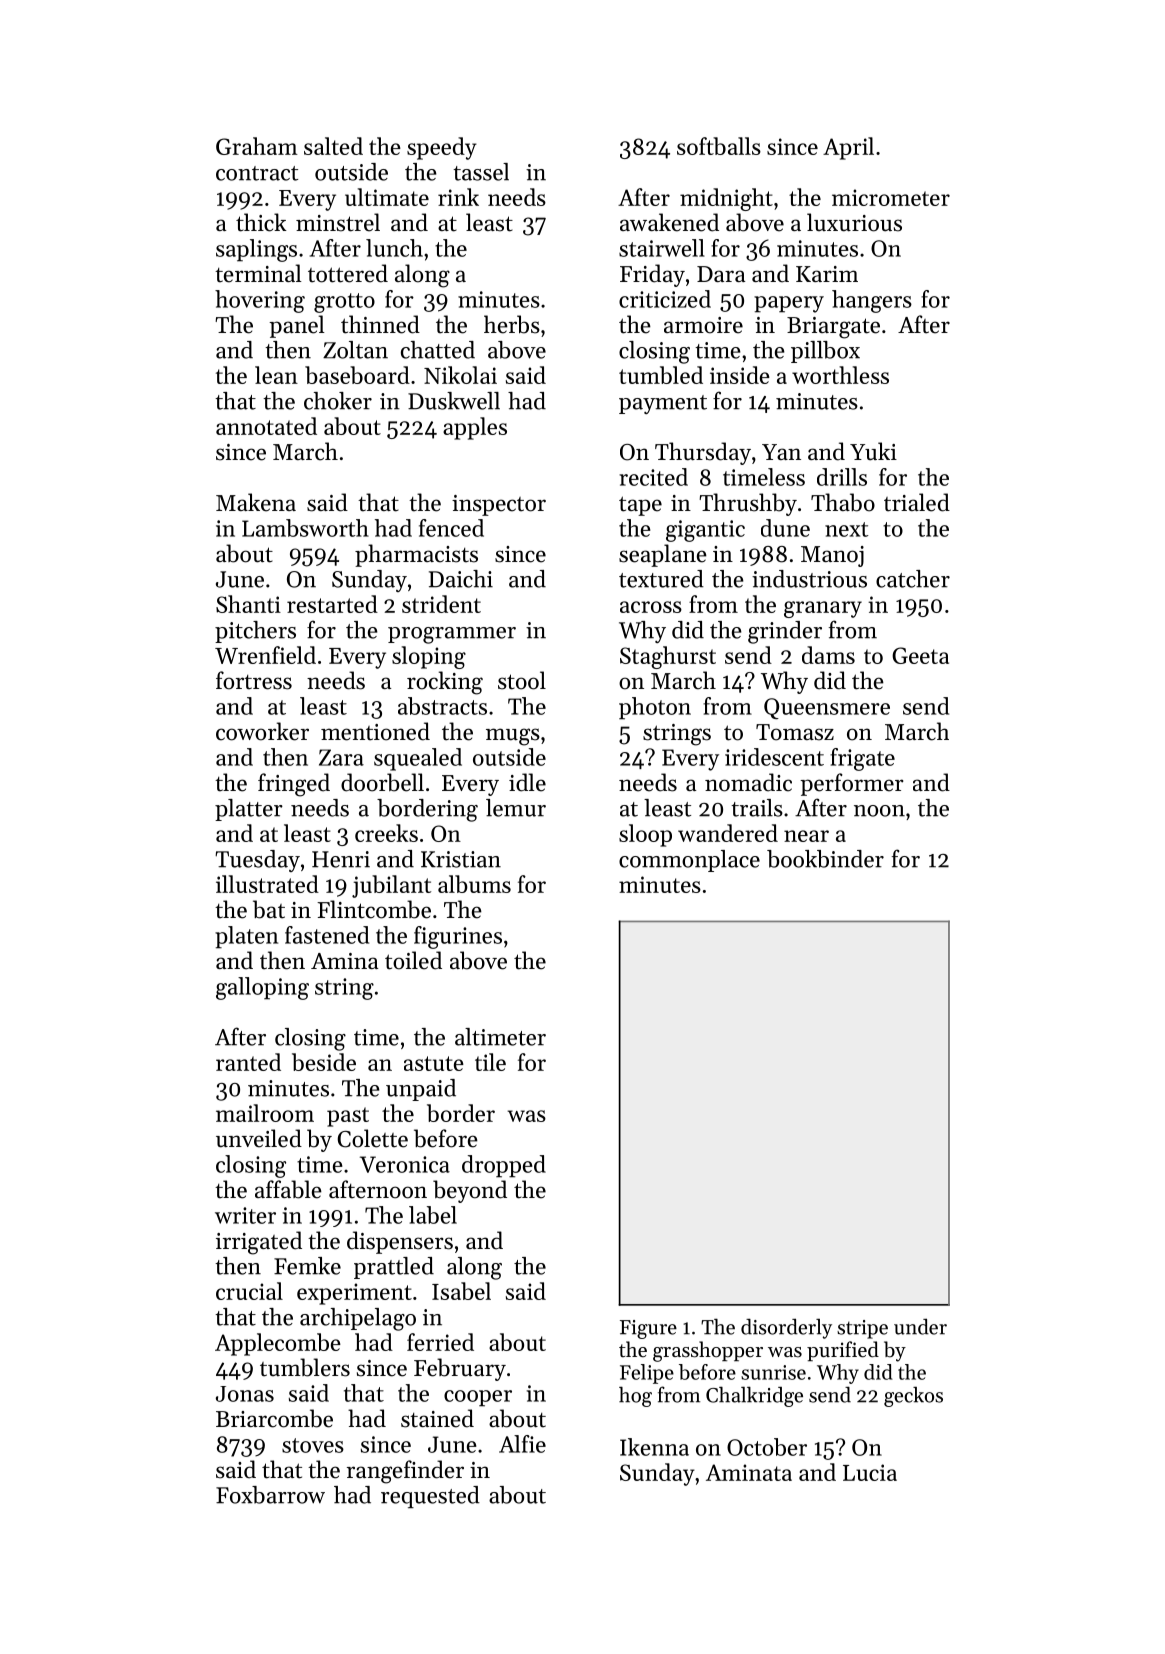 The image size is (1165, 1654). What do you see at coordinates (260, 301) in the image?
I see `hovering` at bounding box center [260, 301].
